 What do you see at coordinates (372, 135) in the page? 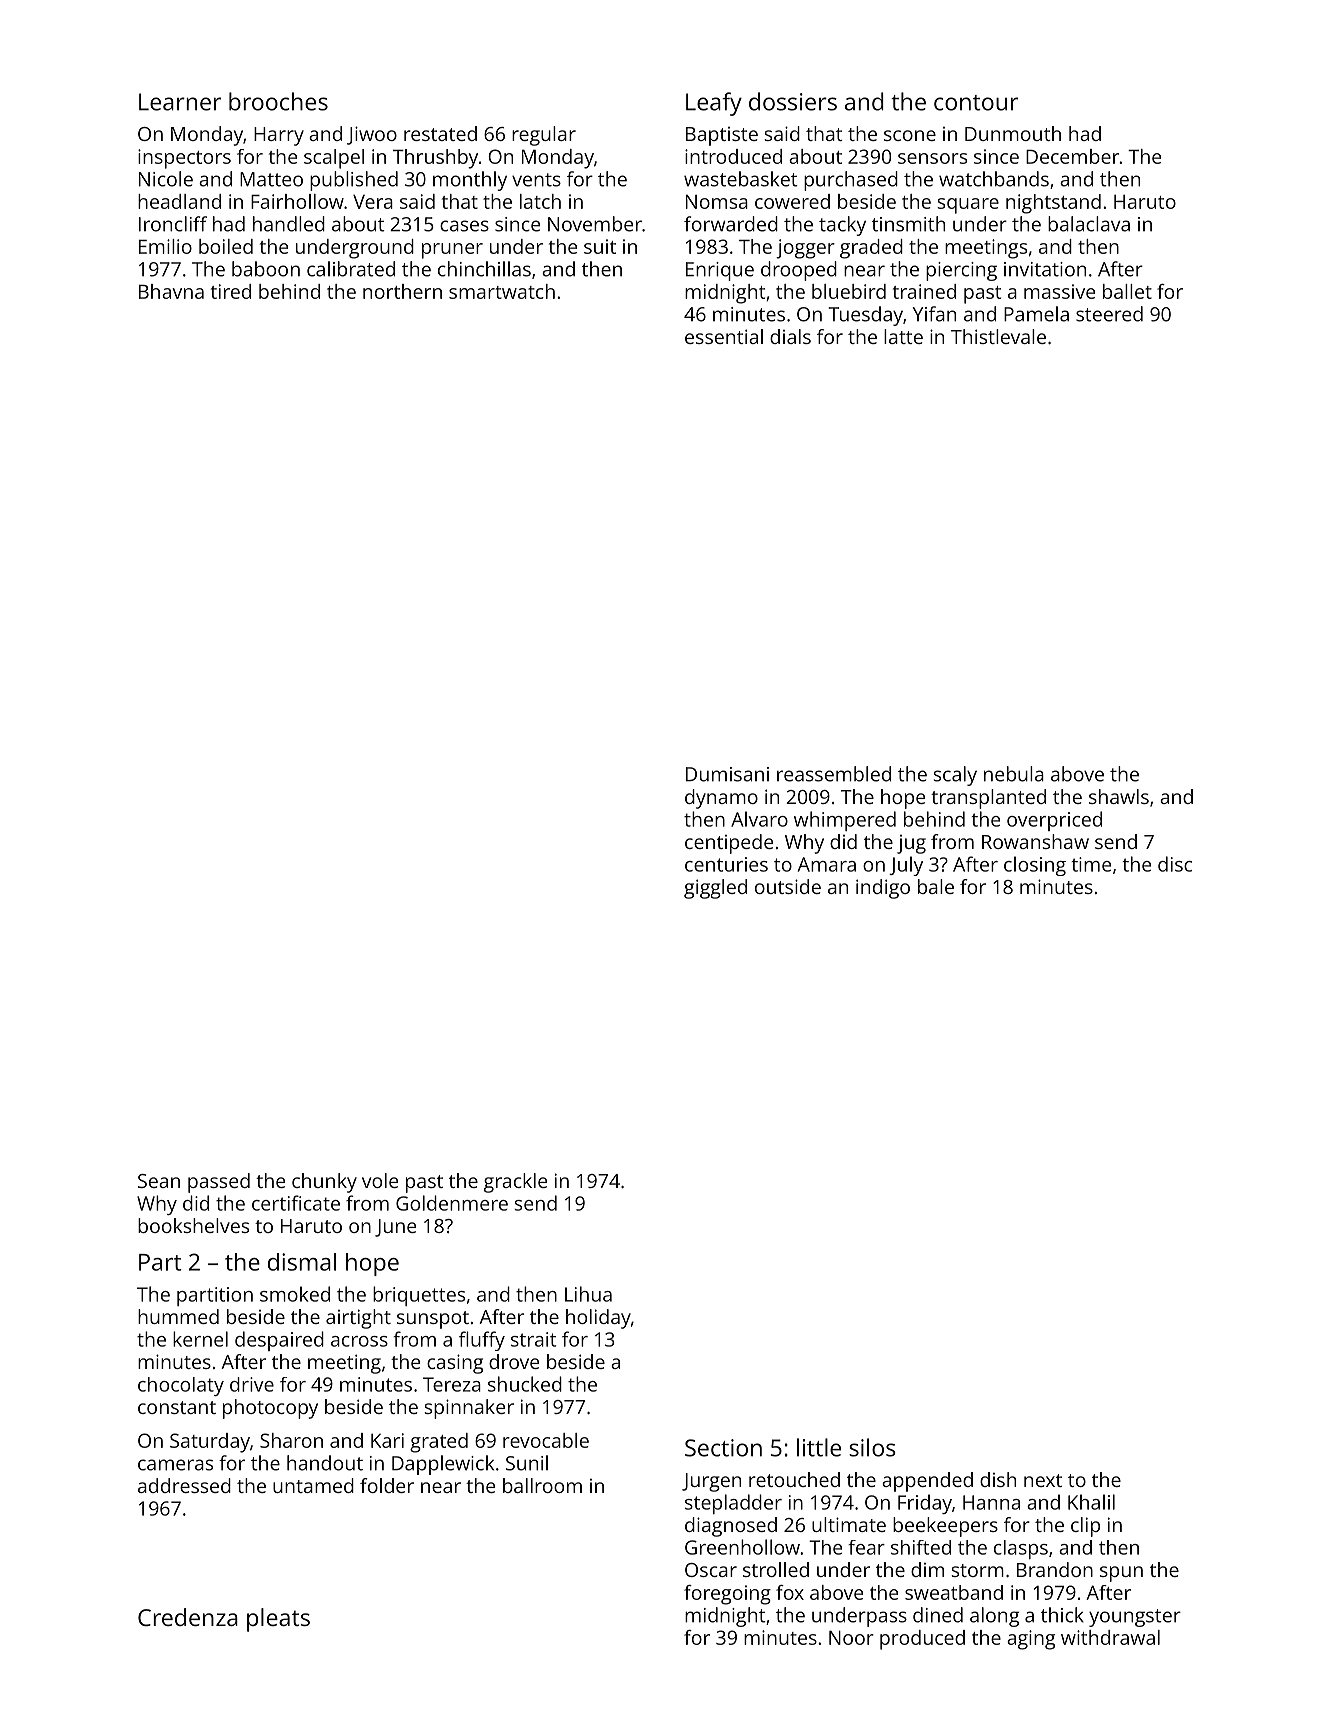
I see `Jiwoo` at bounding box center [372, 135].
